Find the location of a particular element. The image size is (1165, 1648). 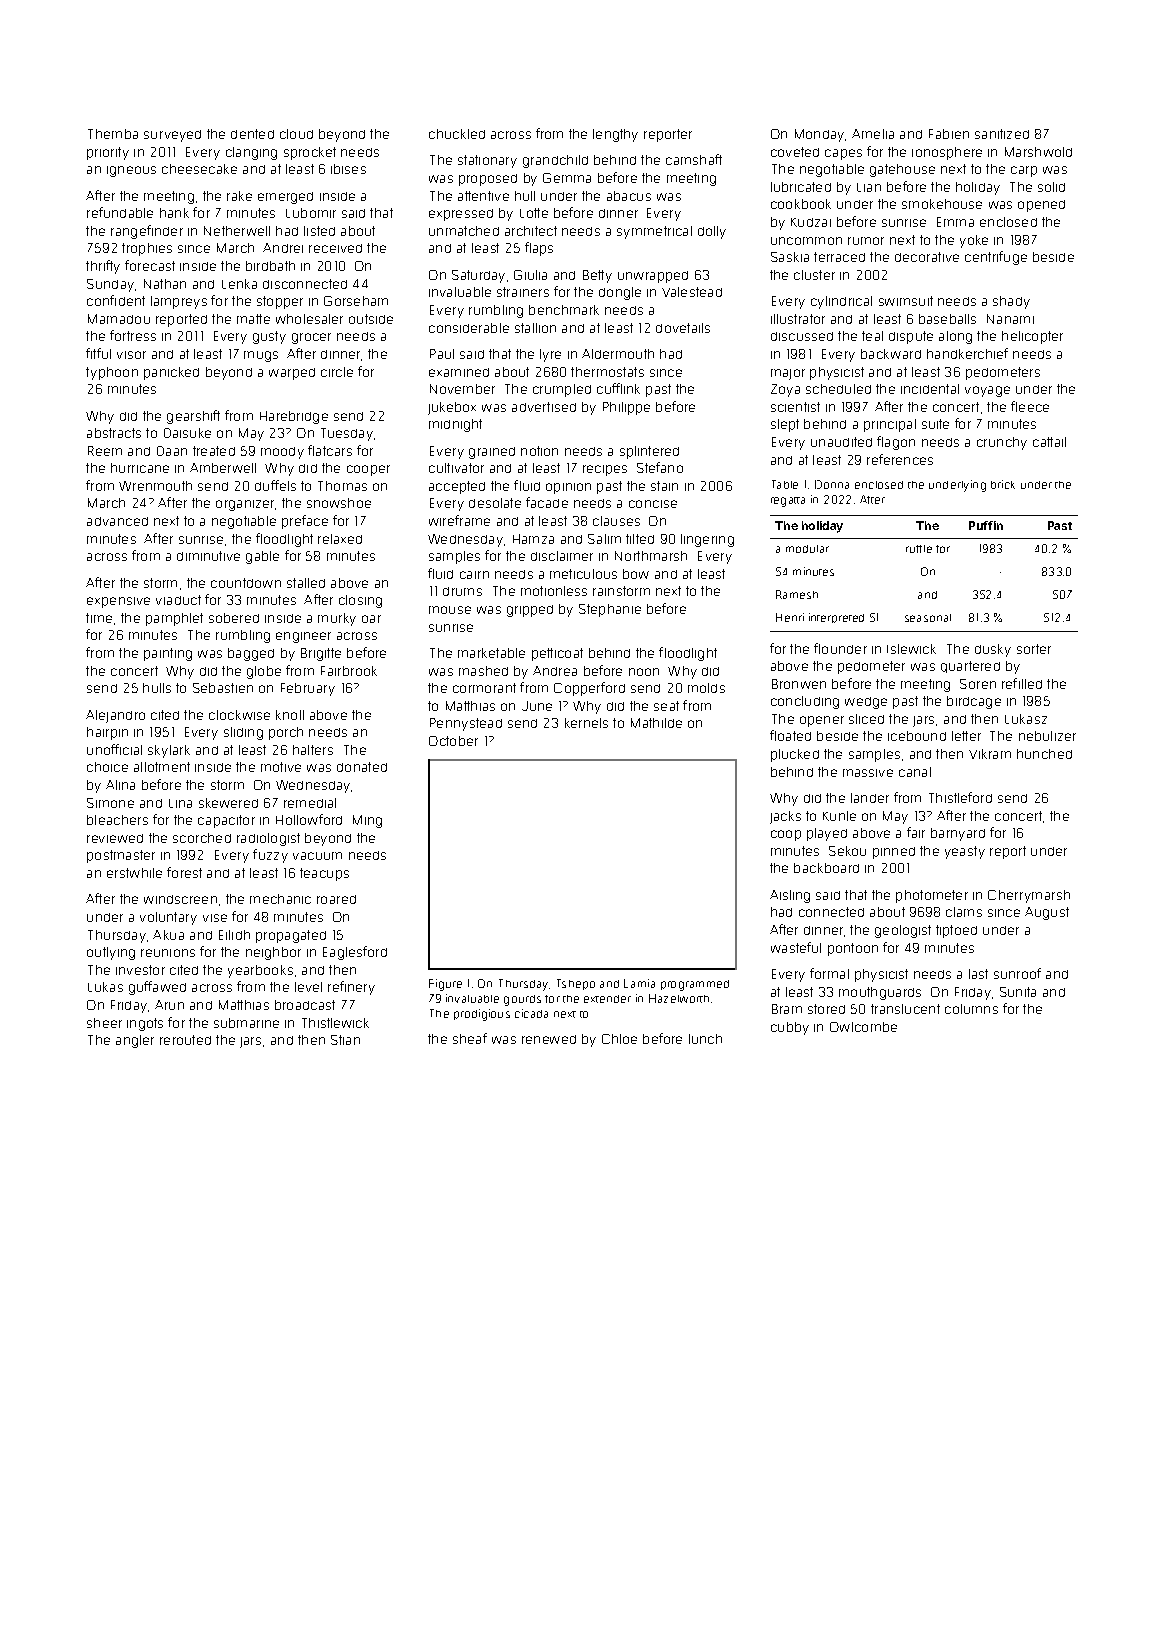

Thistleford is located at coordinates (960, 797).
